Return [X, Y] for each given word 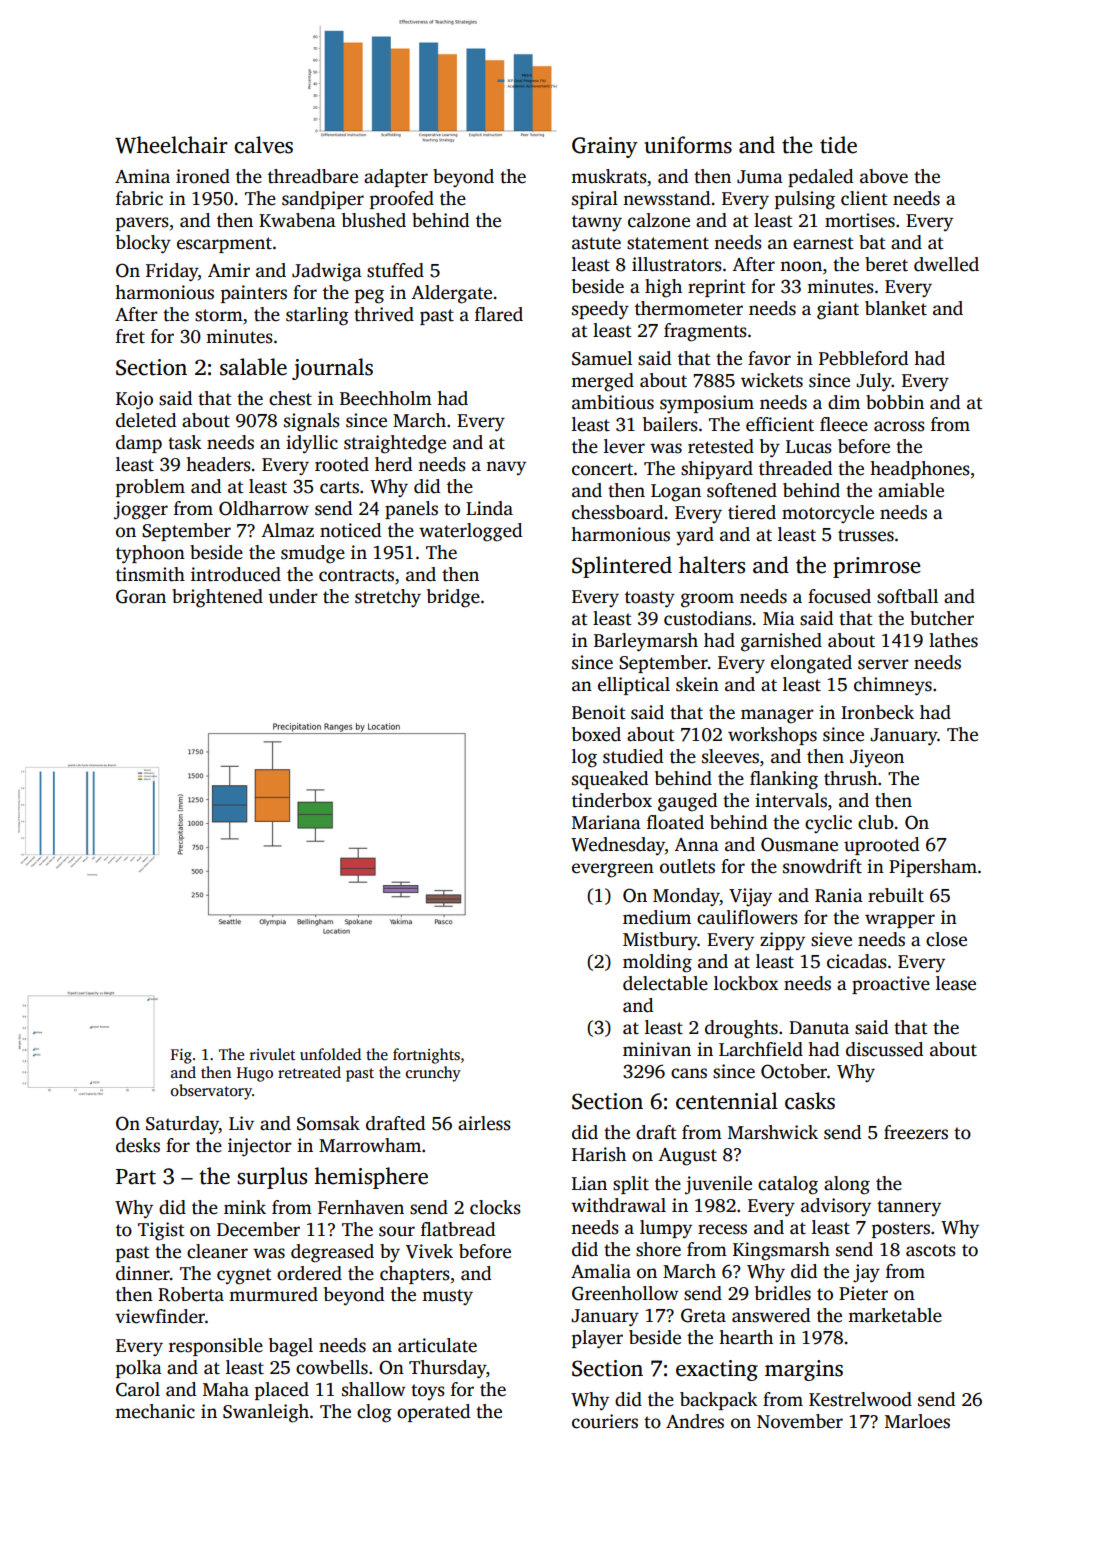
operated [433, 1413]
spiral [595, 200]
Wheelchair [171, 145]
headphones [920, 470]
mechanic [155, 1411]
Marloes [917, 1421]
